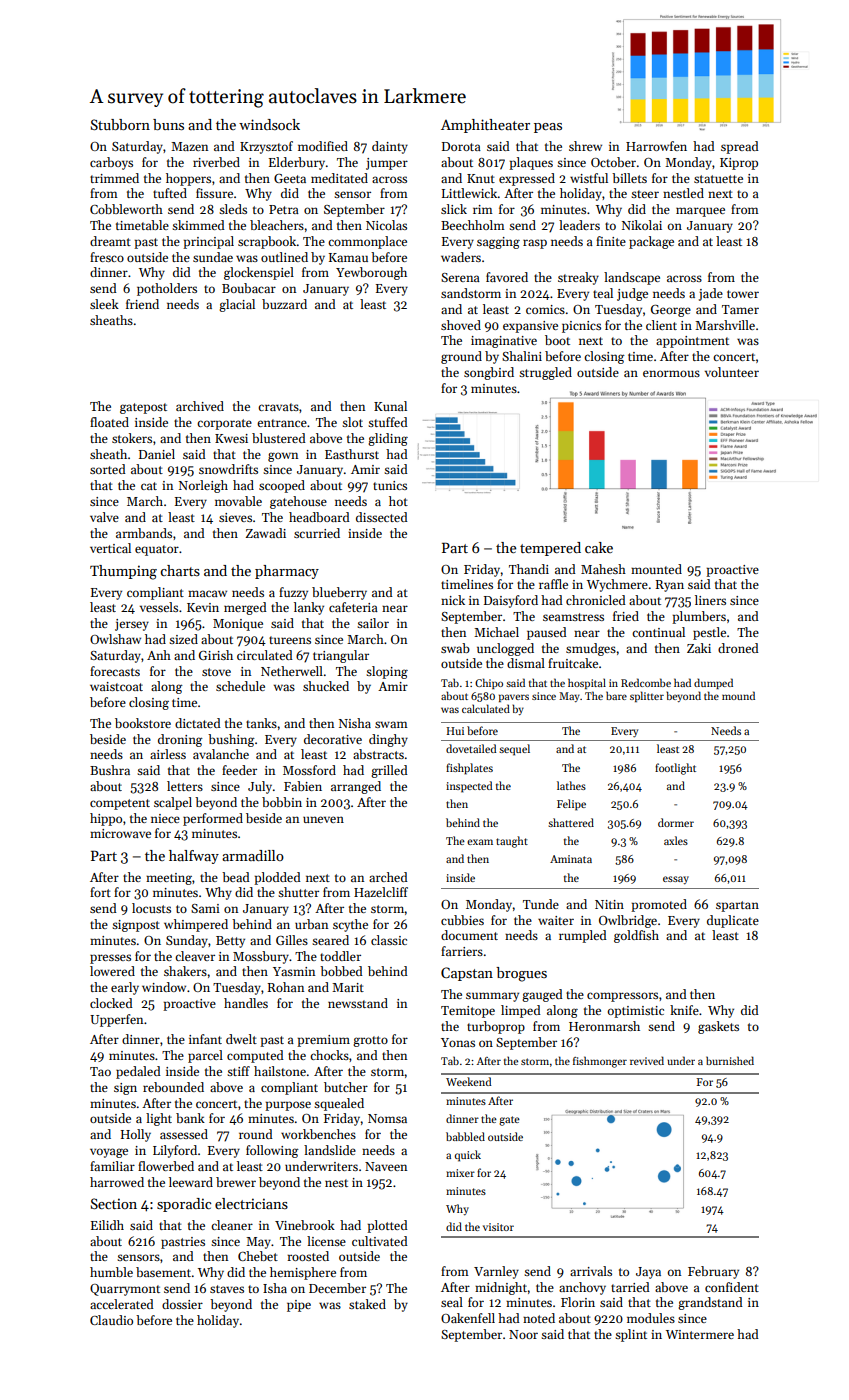 This screenshot has width=849, height=1400. What do you see at coordinates (142, 304) in the screenshot?
I see `friend` at bounding box center [142, 304].
